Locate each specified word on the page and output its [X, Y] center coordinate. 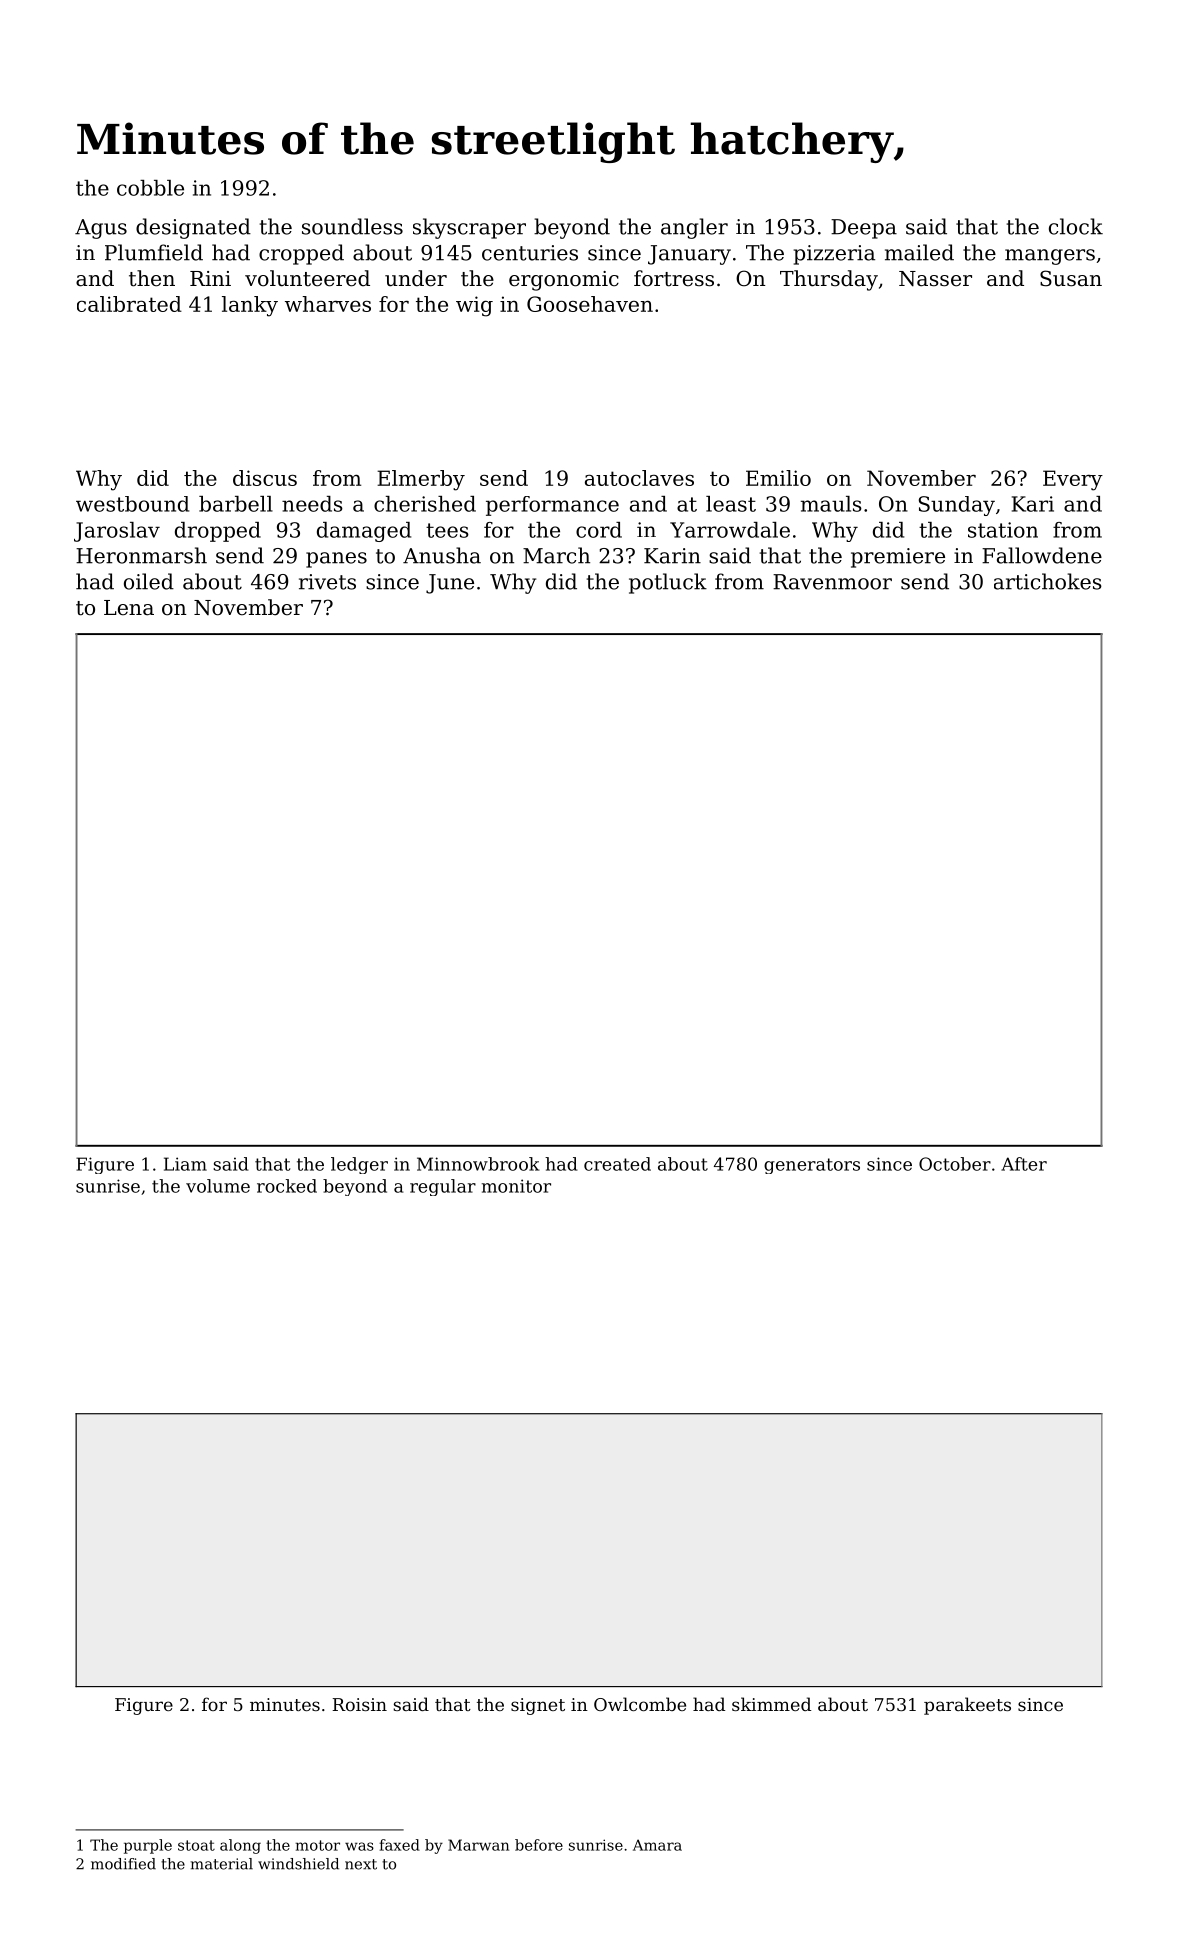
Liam [185, 1164]
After [1024, 1164]
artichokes [1048, 581]
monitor [516, 1186]
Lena [129, 608]
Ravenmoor [832, 582]
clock [1076, 226]
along [240, 1846]
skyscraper [469, 228]
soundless [352, 226]
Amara [657, 1845]
